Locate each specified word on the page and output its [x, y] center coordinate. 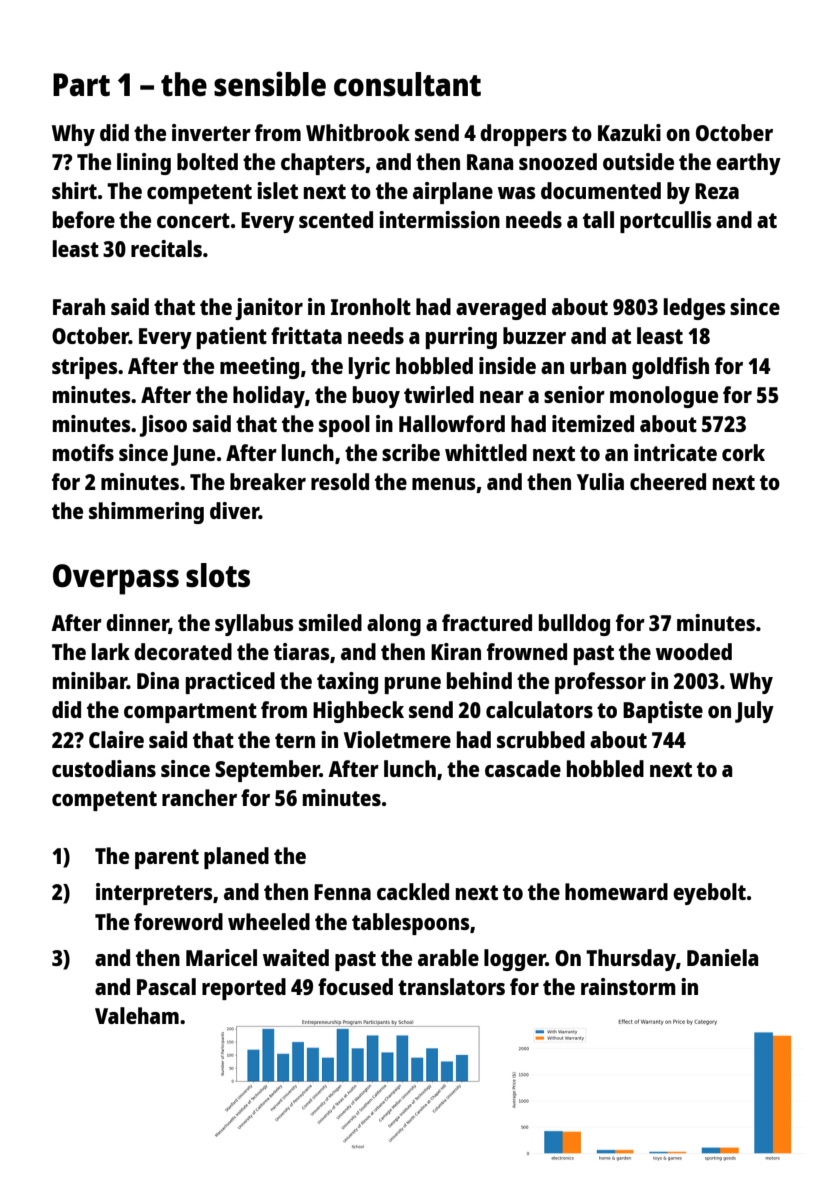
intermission [439, 219]
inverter [211, 132]
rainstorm [628, 986]
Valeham [137, 1015]
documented [601, 190]
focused [355, 986]
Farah [79, 306]
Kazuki [629, 132]
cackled [413, 891]
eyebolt [709, 894]
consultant [407, 84]
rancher [199, 797]
